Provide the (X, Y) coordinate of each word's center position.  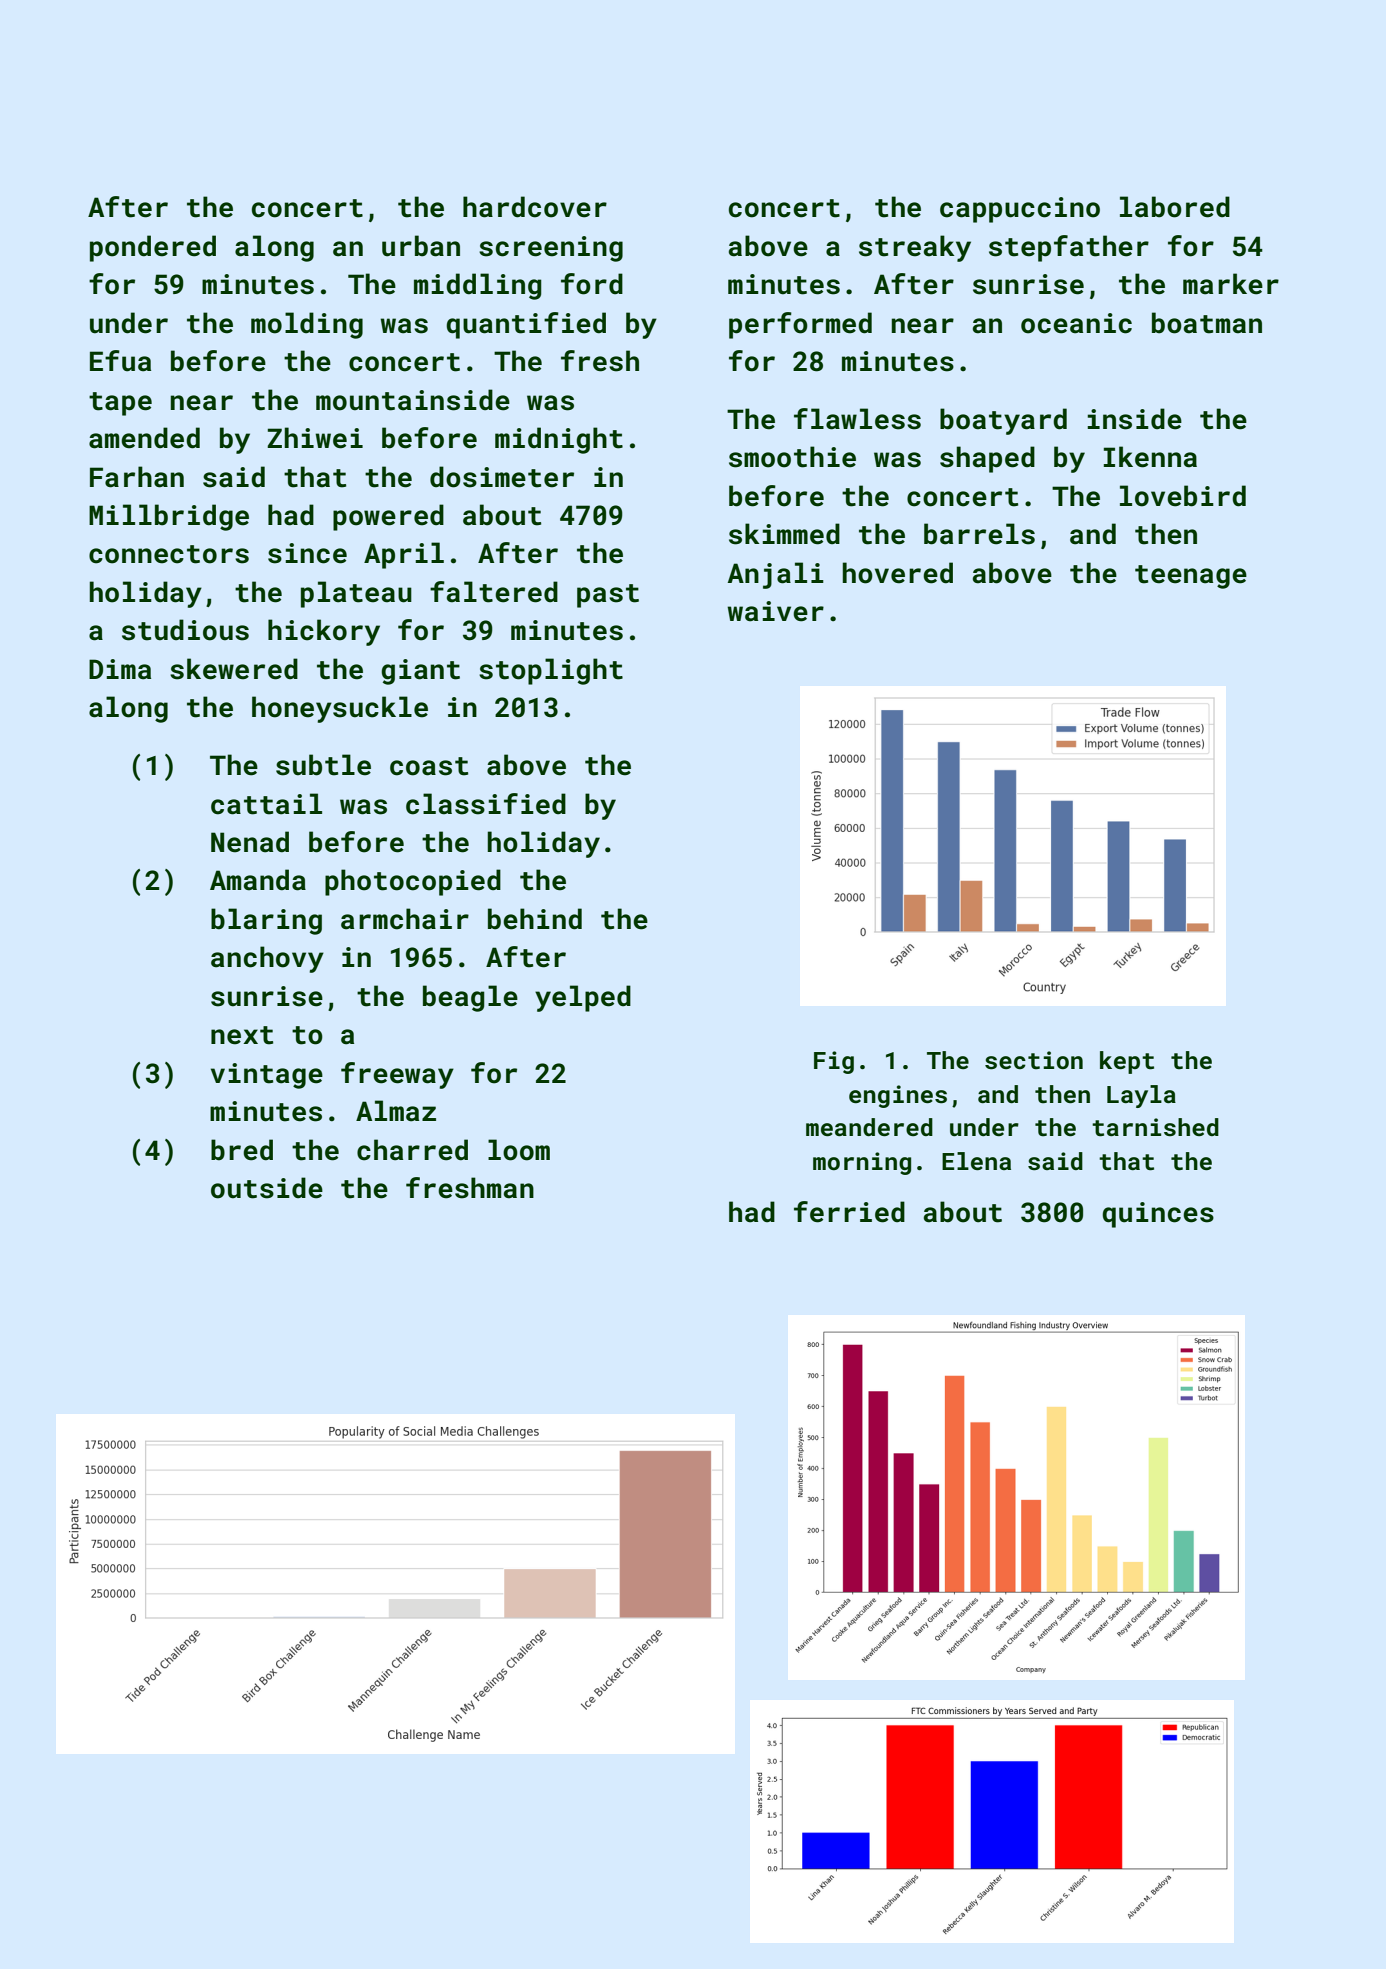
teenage (1191, 577)
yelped (583, 998)
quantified (526, 325)
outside (267, 1188)
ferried (849, 1212)
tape (120, 404)
